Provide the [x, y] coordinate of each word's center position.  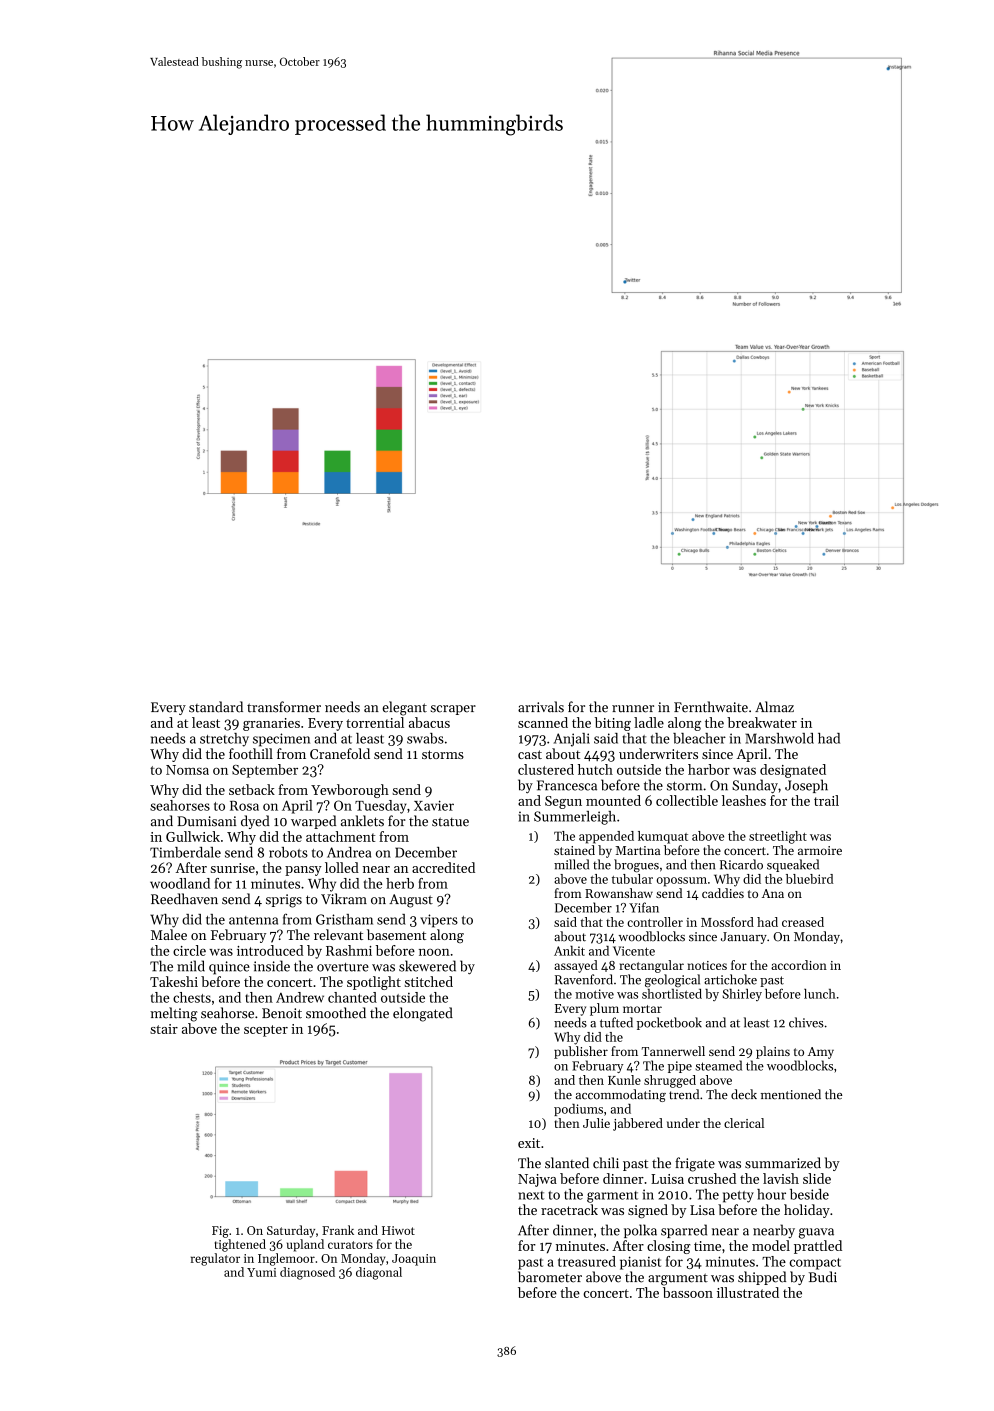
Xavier [434, 805]
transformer [284, 707]
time [707, 1246]
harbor [709, 769]
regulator [215, 1259]
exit [529, 1143]
